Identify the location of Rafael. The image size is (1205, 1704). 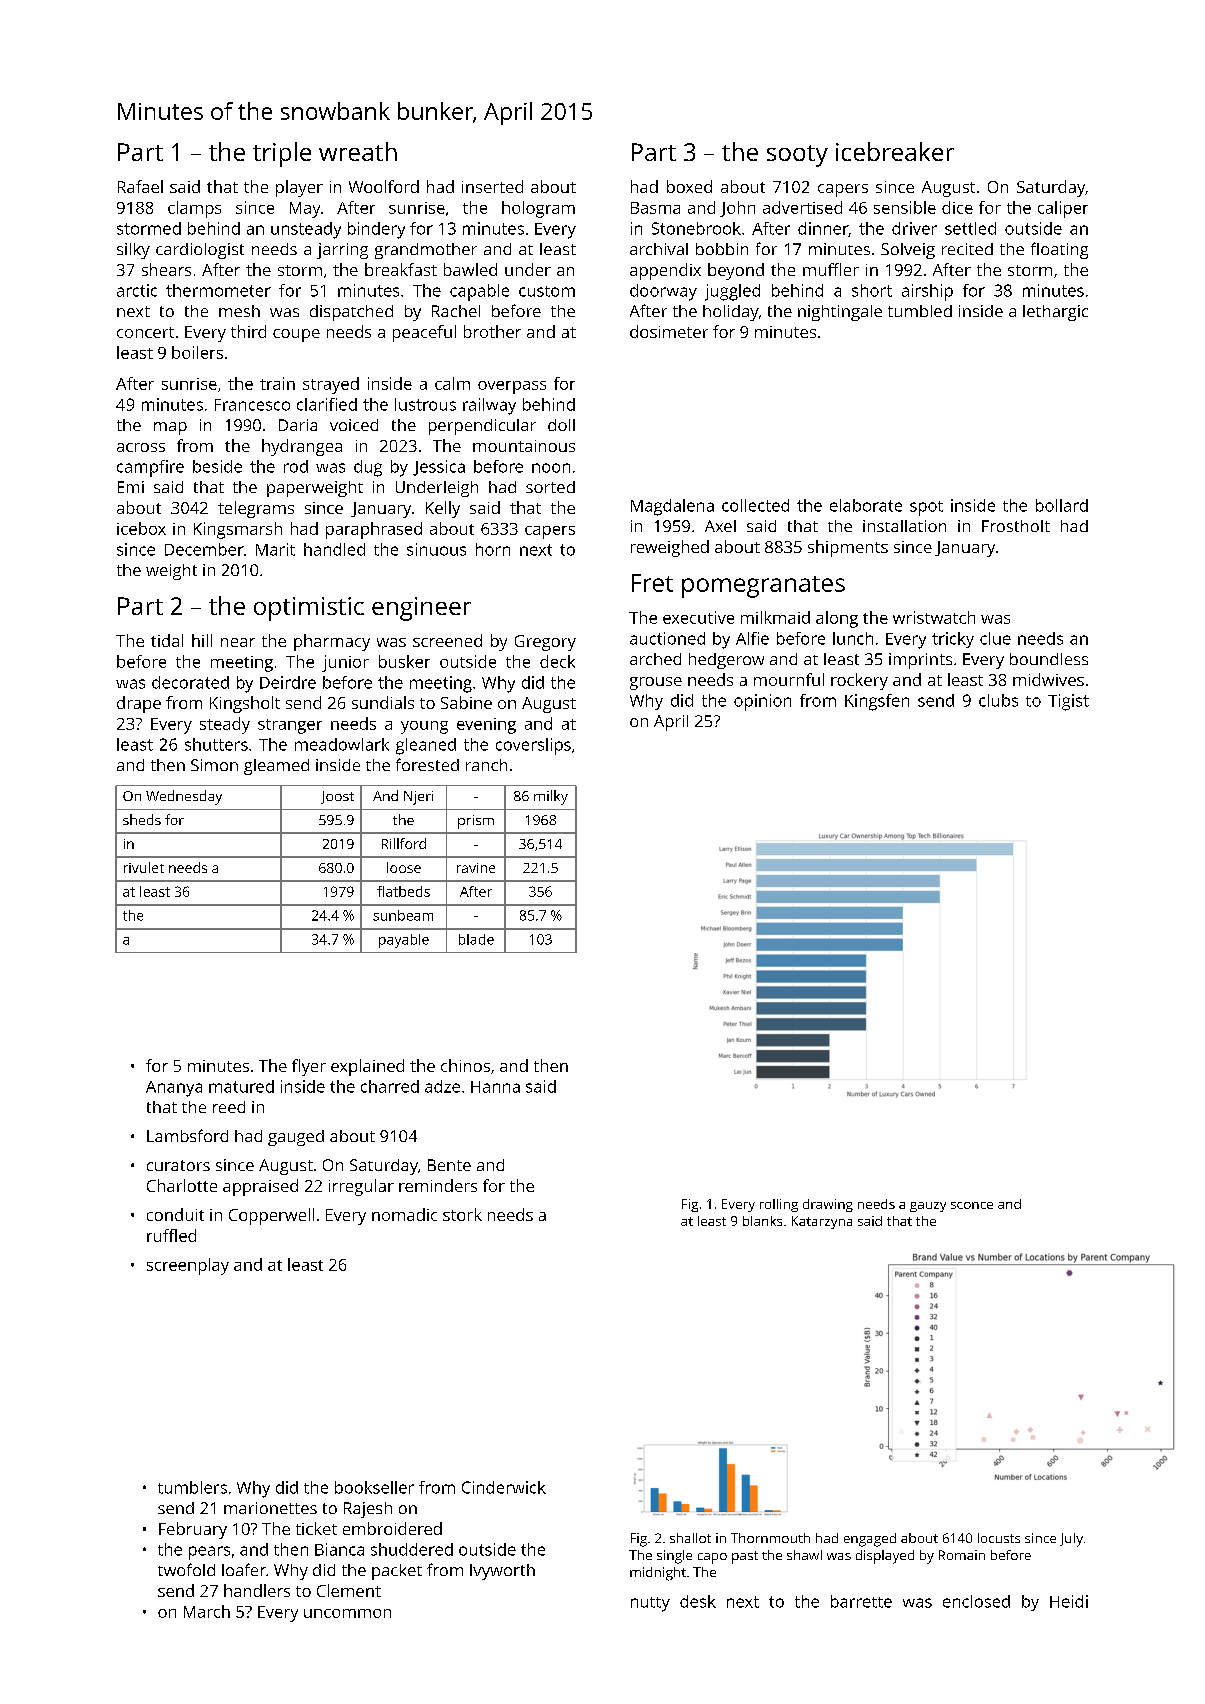
(140, 186).
